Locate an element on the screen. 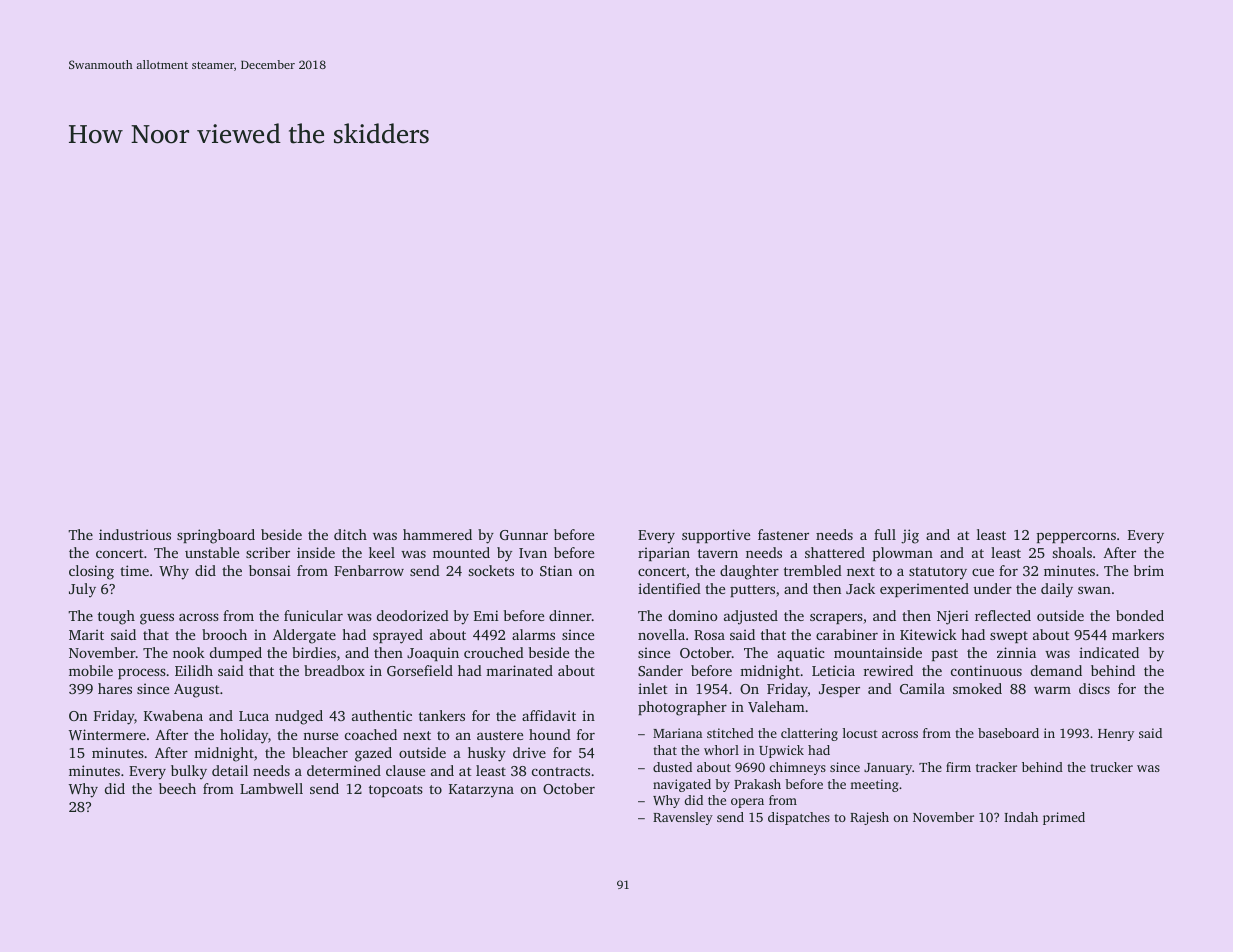 The height and width of the screenshot is (952, 1233). trucker is located at coordinates (1111, 767).
